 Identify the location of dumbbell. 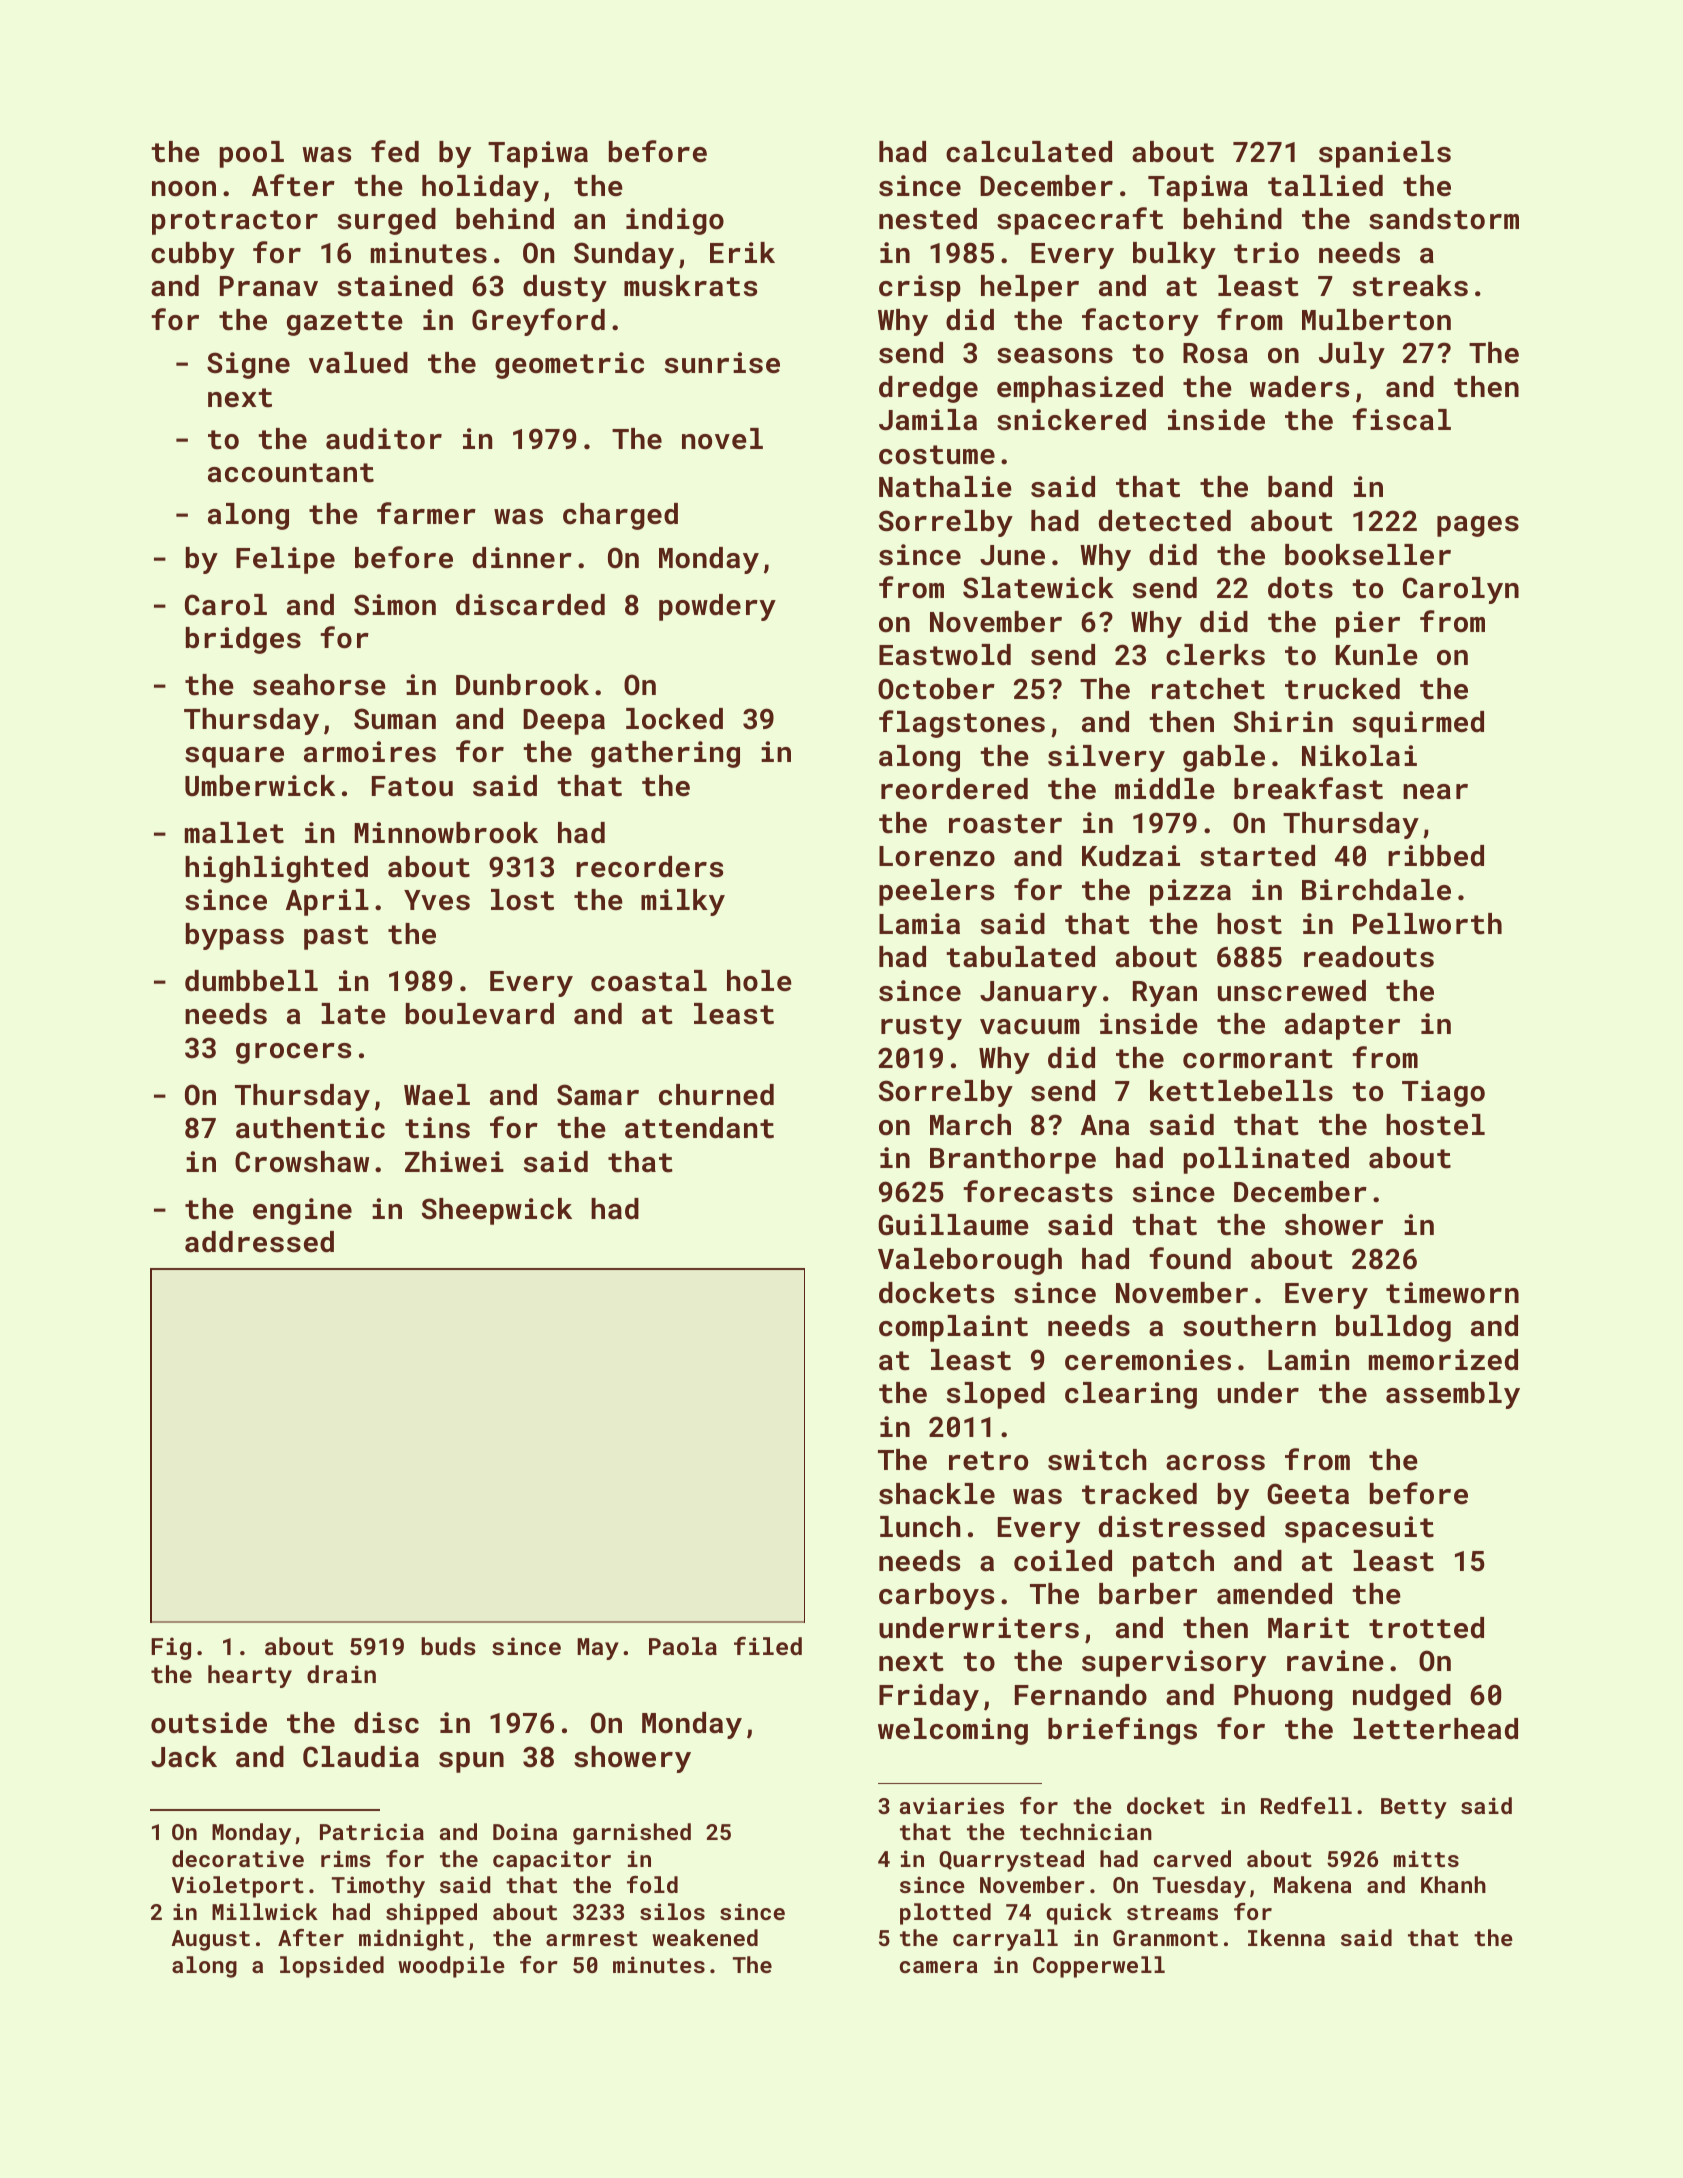
(251, 981).
